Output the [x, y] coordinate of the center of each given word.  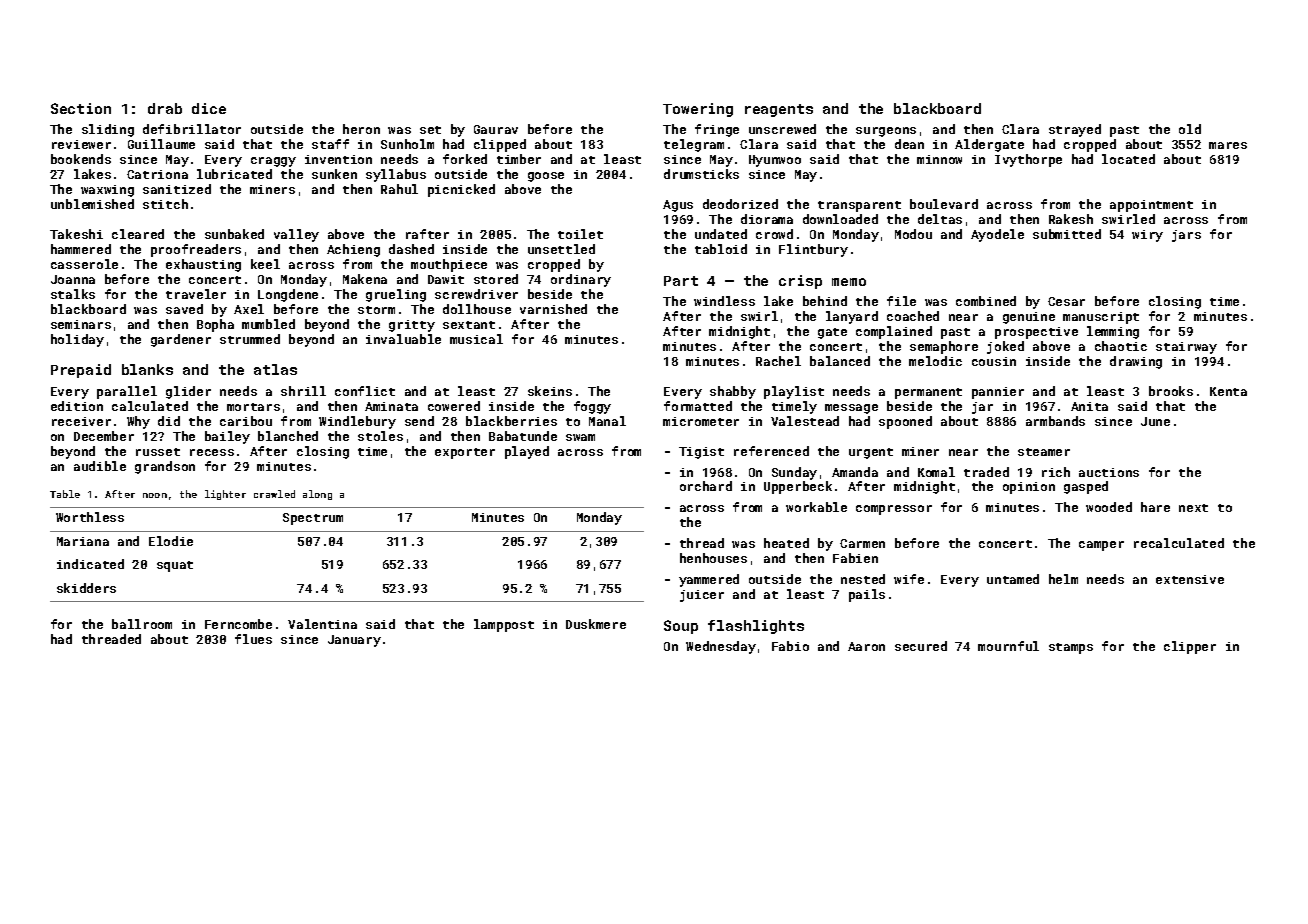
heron [361, 129]
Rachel [778, 361]
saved [184, 309]
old [1190, 129]
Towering [698, 110]
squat [175, 566]
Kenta [1228, 391]
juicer [702, 596]
